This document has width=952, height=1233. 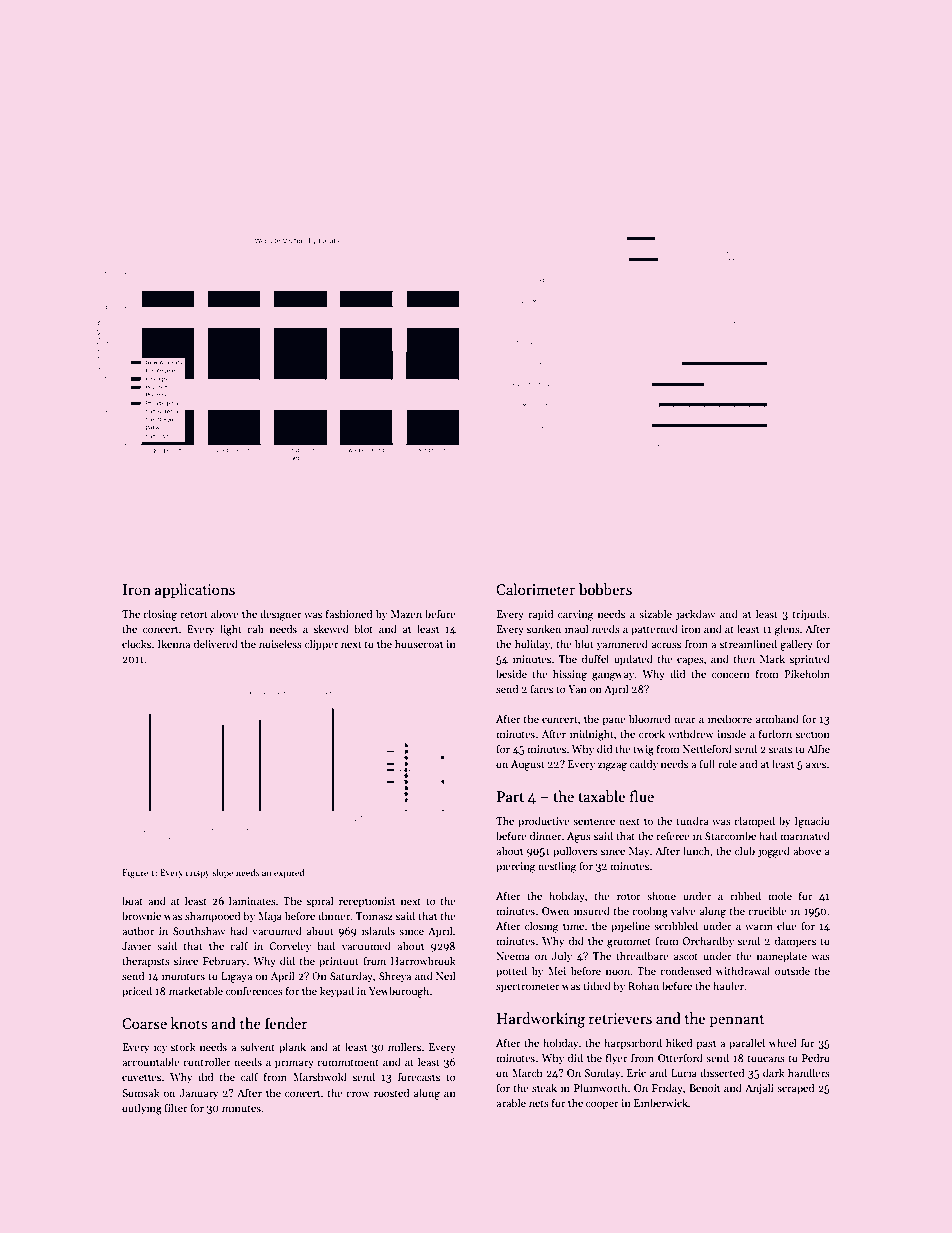 I want to click on midnight, so click(x=592, y=735).
